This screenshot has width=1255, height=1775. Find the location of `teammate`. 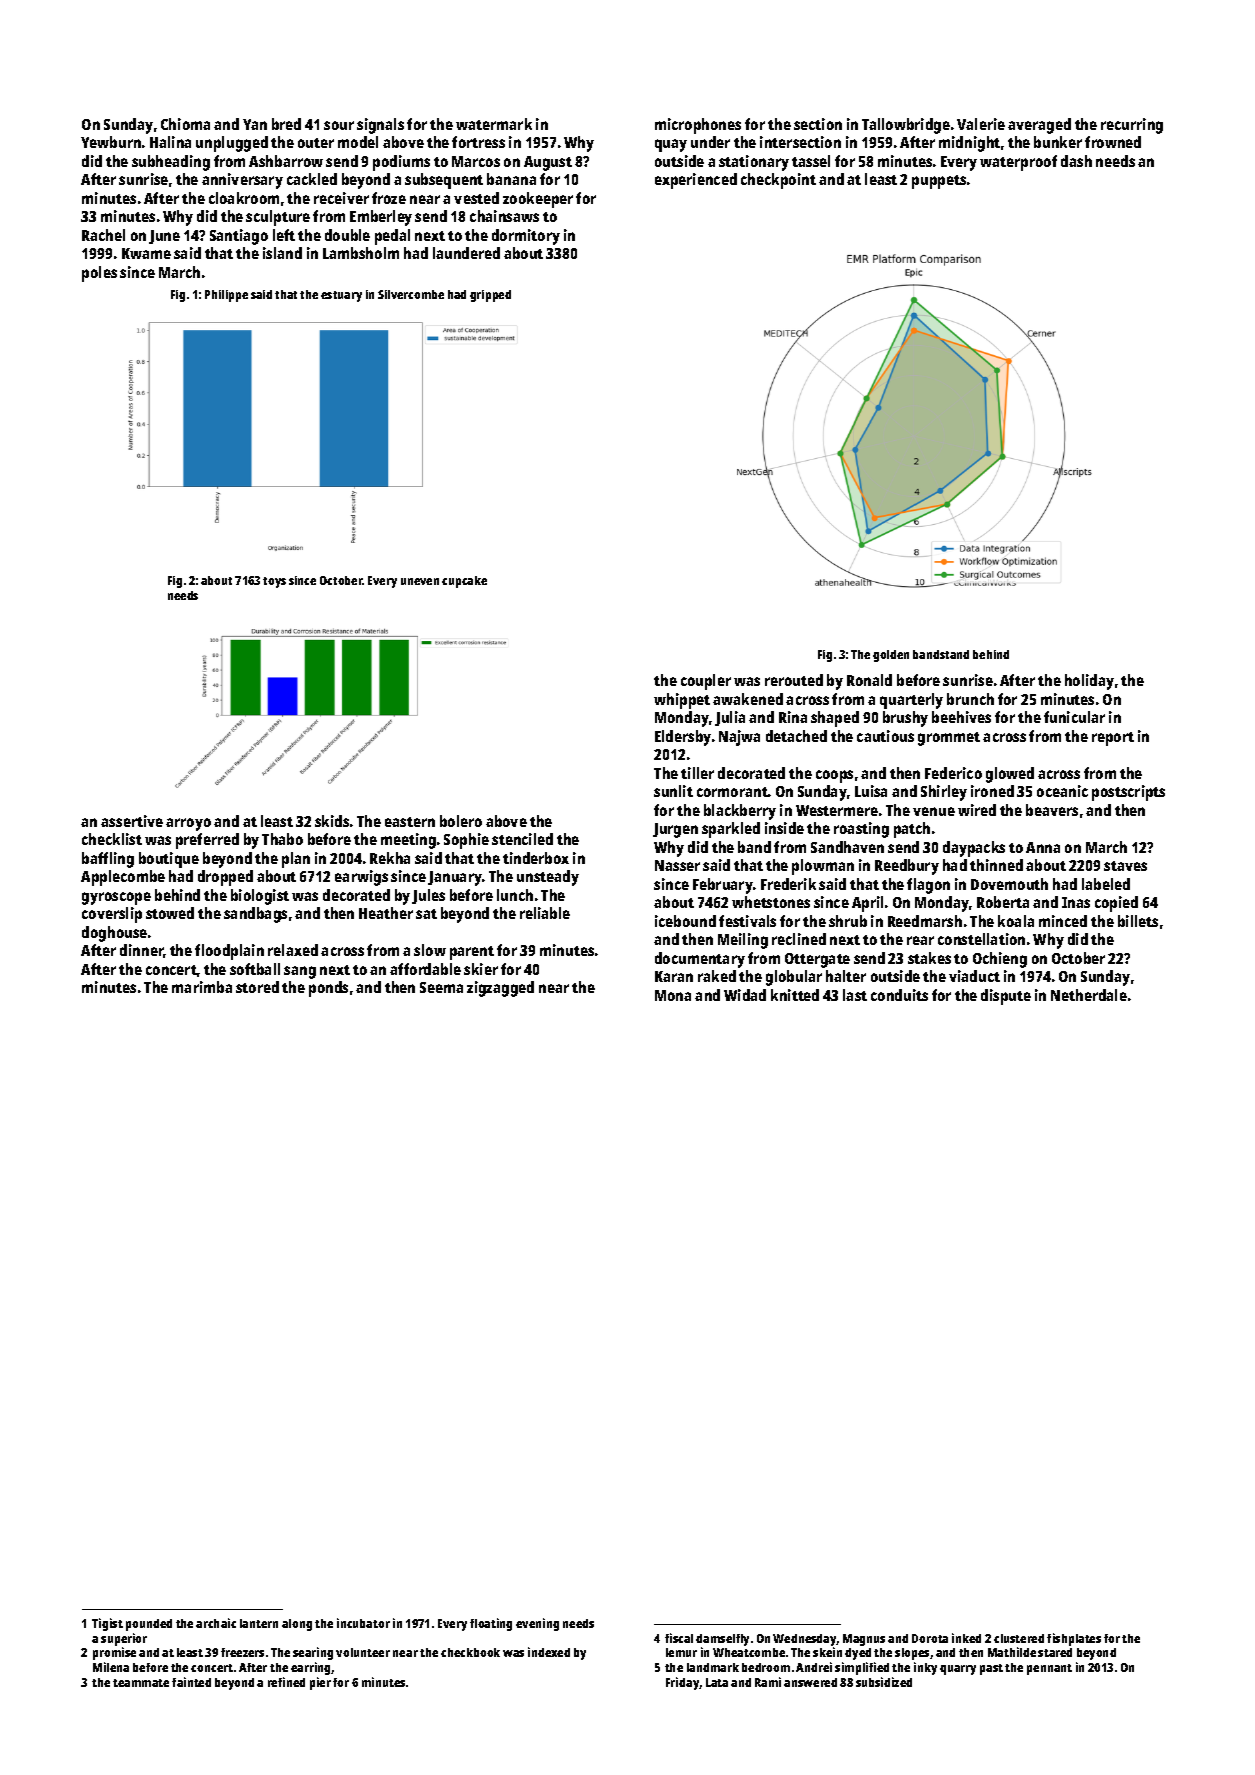

teammate is located at coordinates (141, 1683).
